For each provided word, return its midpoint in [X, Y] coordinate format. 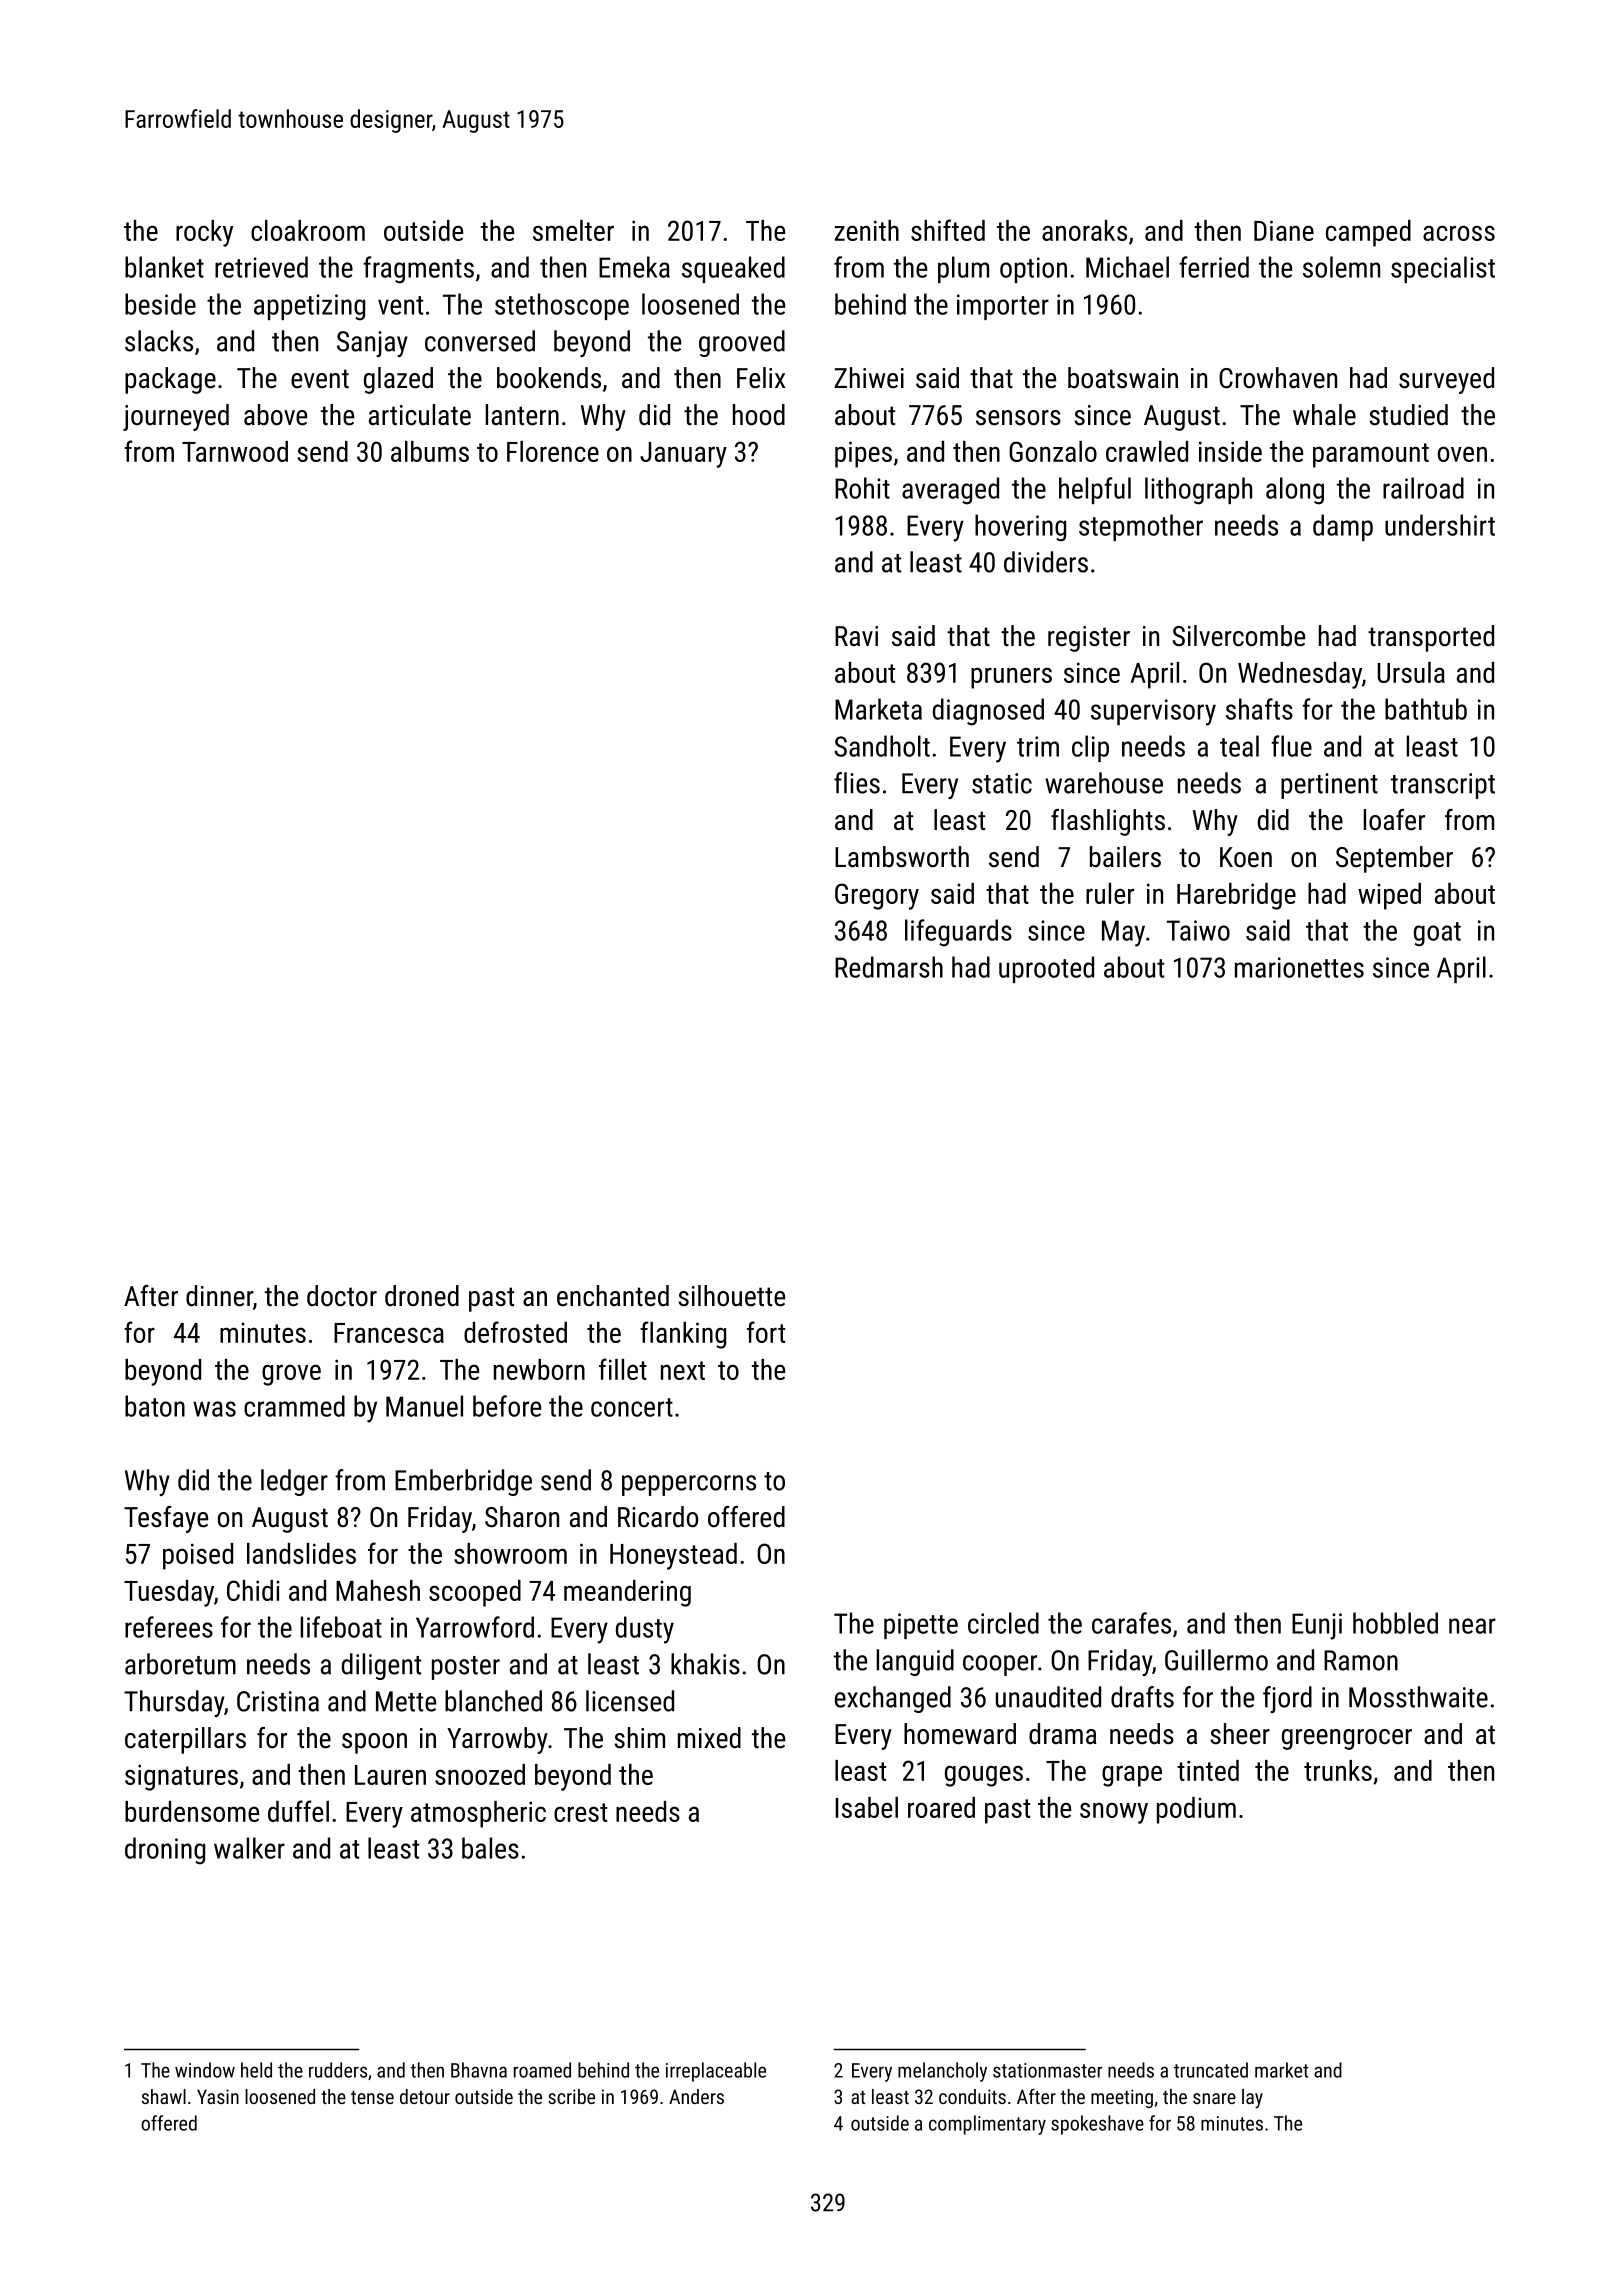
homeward [960, 1734]
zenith [867, 230]
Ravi [856, 636]
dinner [219, 1296]
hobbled [1395, 1623]
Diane [1284, 230]
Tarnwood [235, 451]
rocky [204, 233]
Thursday [174, 1703]
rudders [338, 2070]
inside [1230, 451]
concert [632, 1407]
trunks [1338, 1770]
